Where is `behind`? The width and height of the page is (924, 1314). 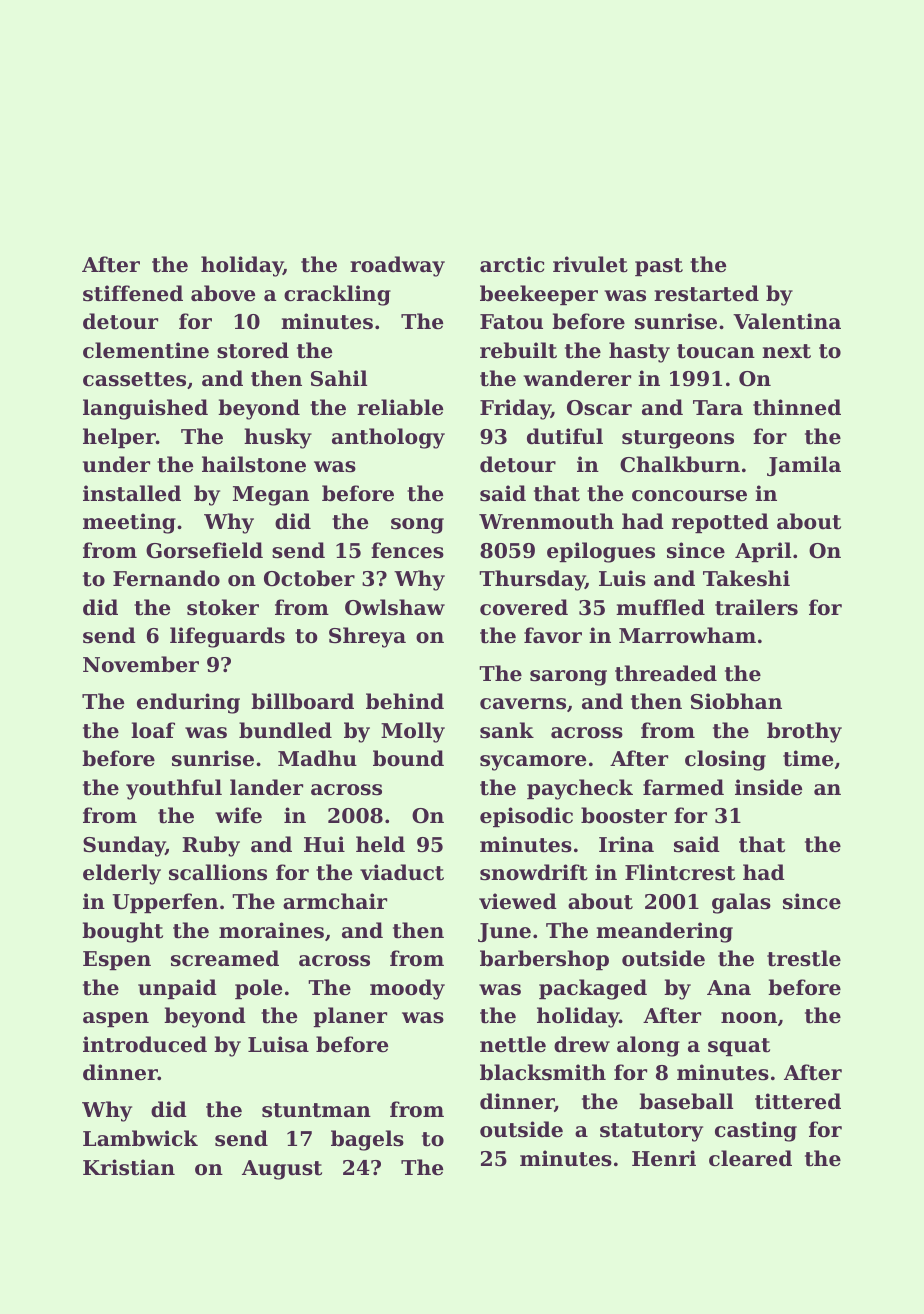
behind is located at coordinates (405, 701).
